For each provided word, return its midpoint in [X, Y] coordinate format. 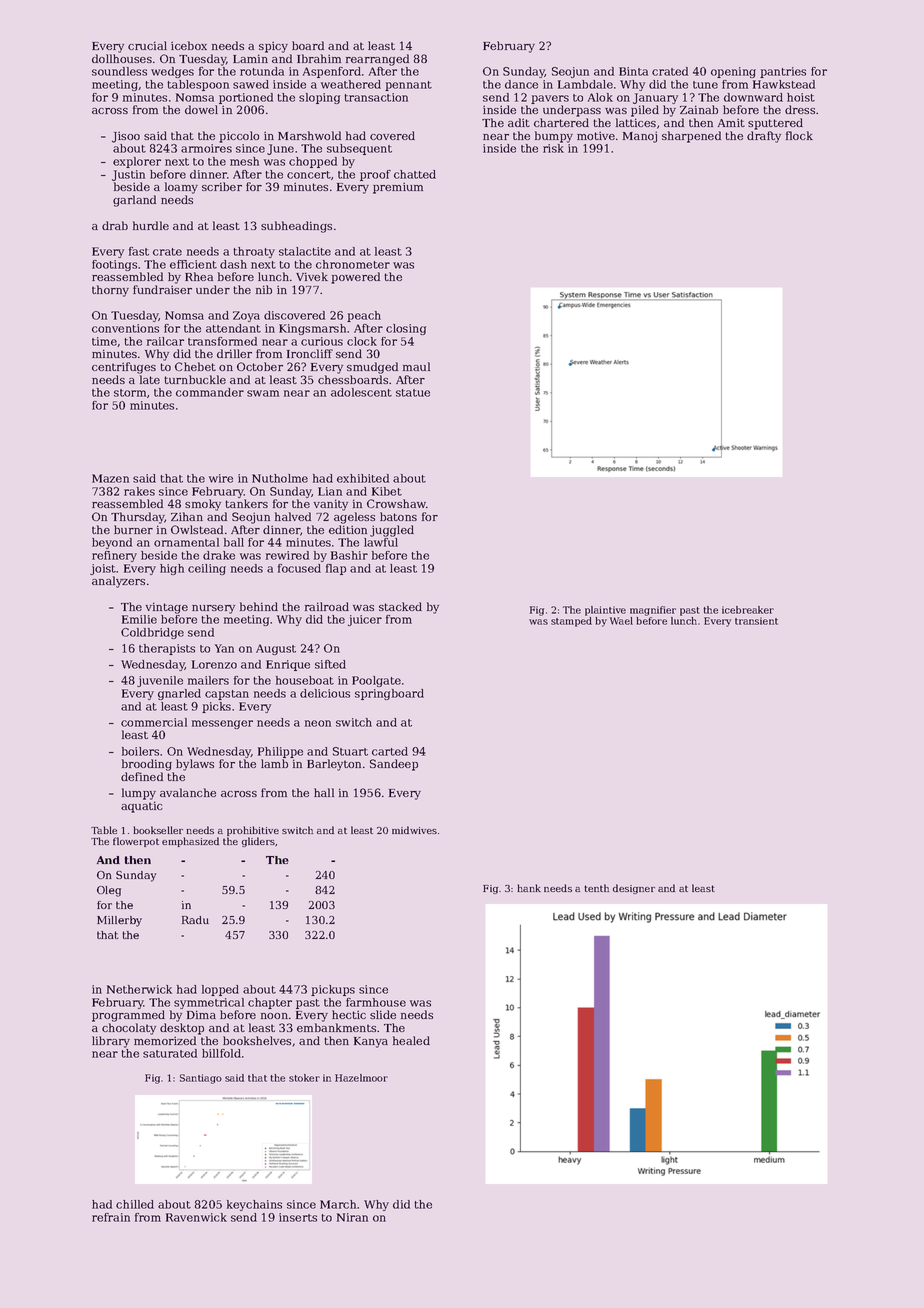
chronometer [353, 264]
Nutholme [280, 478]
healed [411, 1040]
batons [398, 516]
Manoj [640, 137]
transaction [376, 97]
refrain [111, 1217]
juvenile [160, 681]
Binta [633, 71]
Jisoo [126, 137]
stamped [571, 622]
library [111, 1042]
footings [114, 265]
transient [756, 621]
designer [634, 889]
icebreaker [748, 610]
